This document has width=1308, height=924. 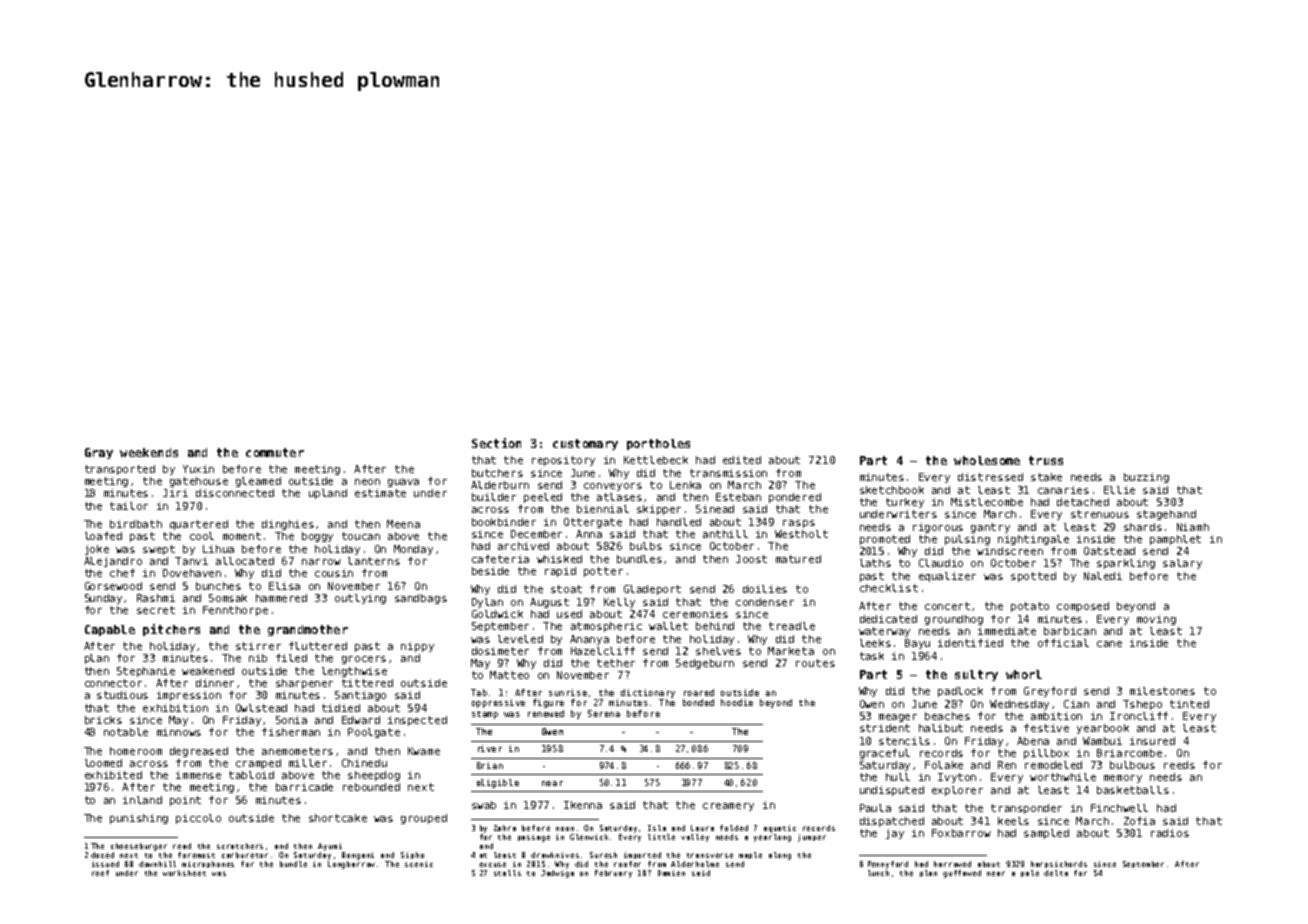 I want to click on tinted, so click(x=1189, y=704).
